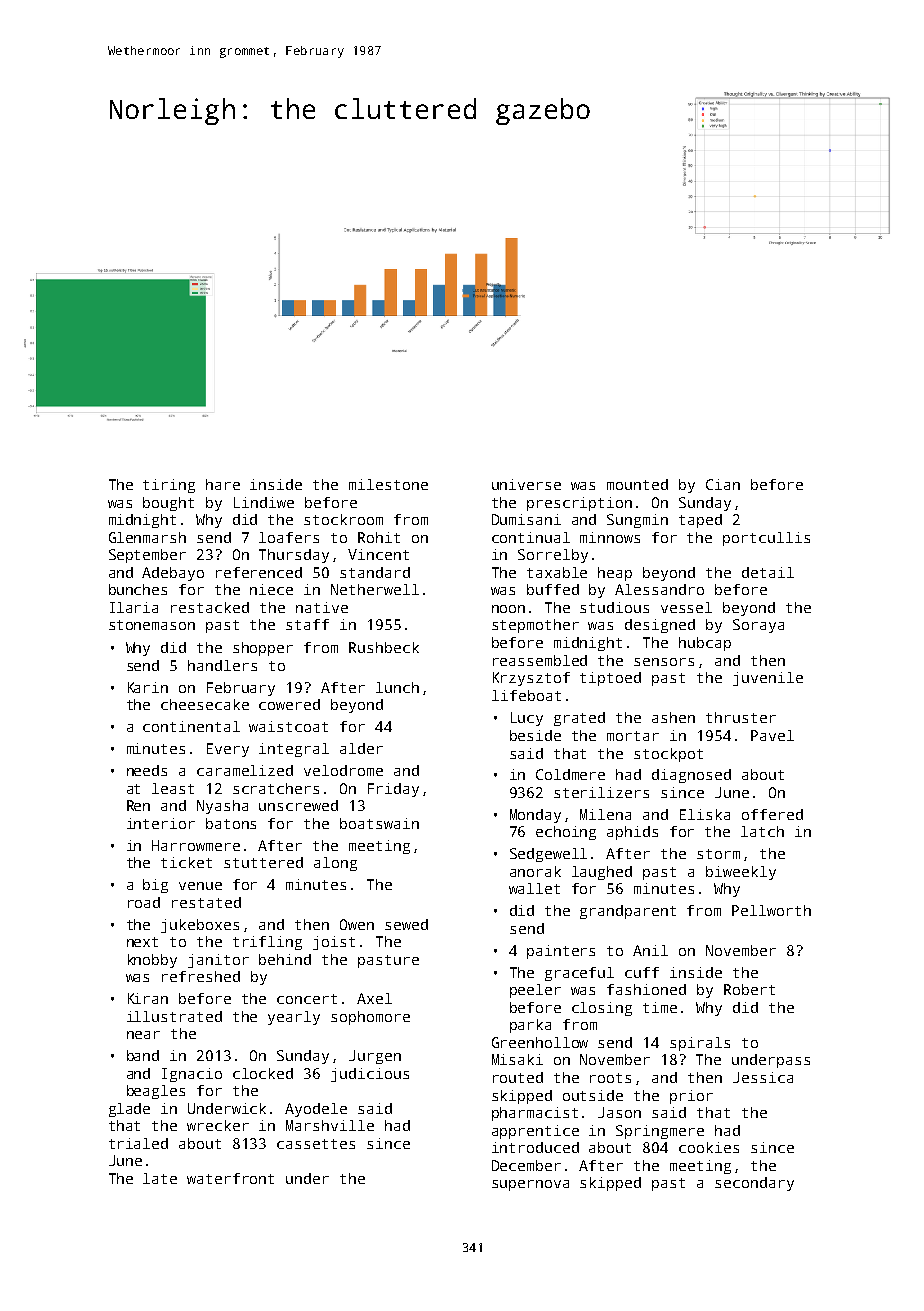 The width and height of the screenshot is (924, 1311). What do you see at coordinates (388, 484) in the screenshot?
I see `milestone` at bounding box center [388, 484].
